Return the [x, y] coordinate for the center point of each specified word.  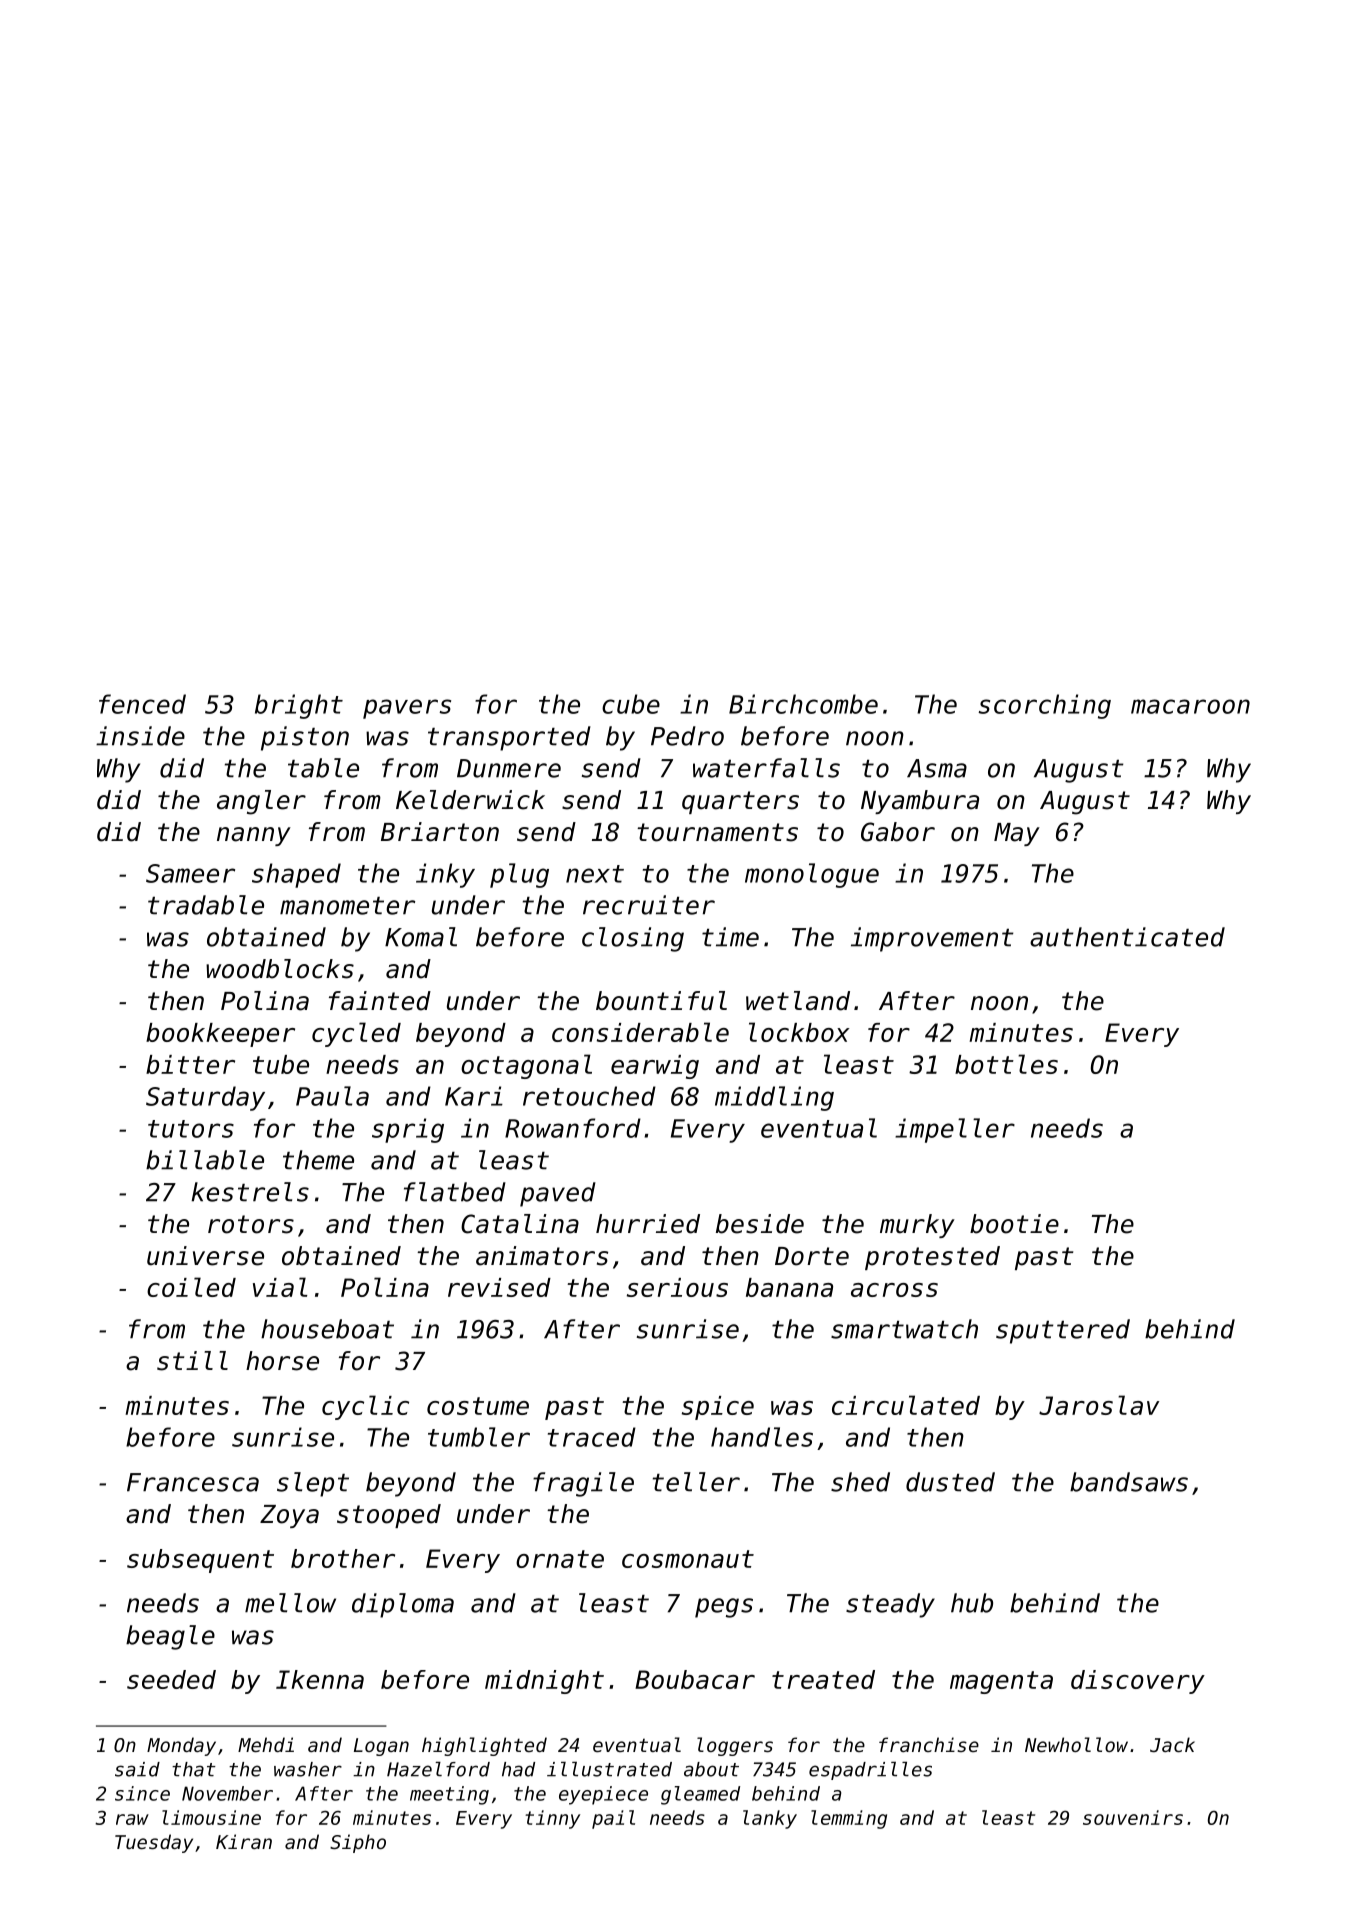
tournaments [717, 832]
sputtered [1063, 1331]
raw [132, 1819]
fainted [380, 1001]
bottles [1006, 1064]
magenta [1001, 1682]
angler [261, 802]
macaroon [1190, 706]
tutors [191, 1129]
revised [499, 1287]
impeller [955, 1130]
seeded [171, 1679]
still [192, 1361]
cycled [356, 1034]
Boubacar [695, 1679]
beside [760, 1224]
